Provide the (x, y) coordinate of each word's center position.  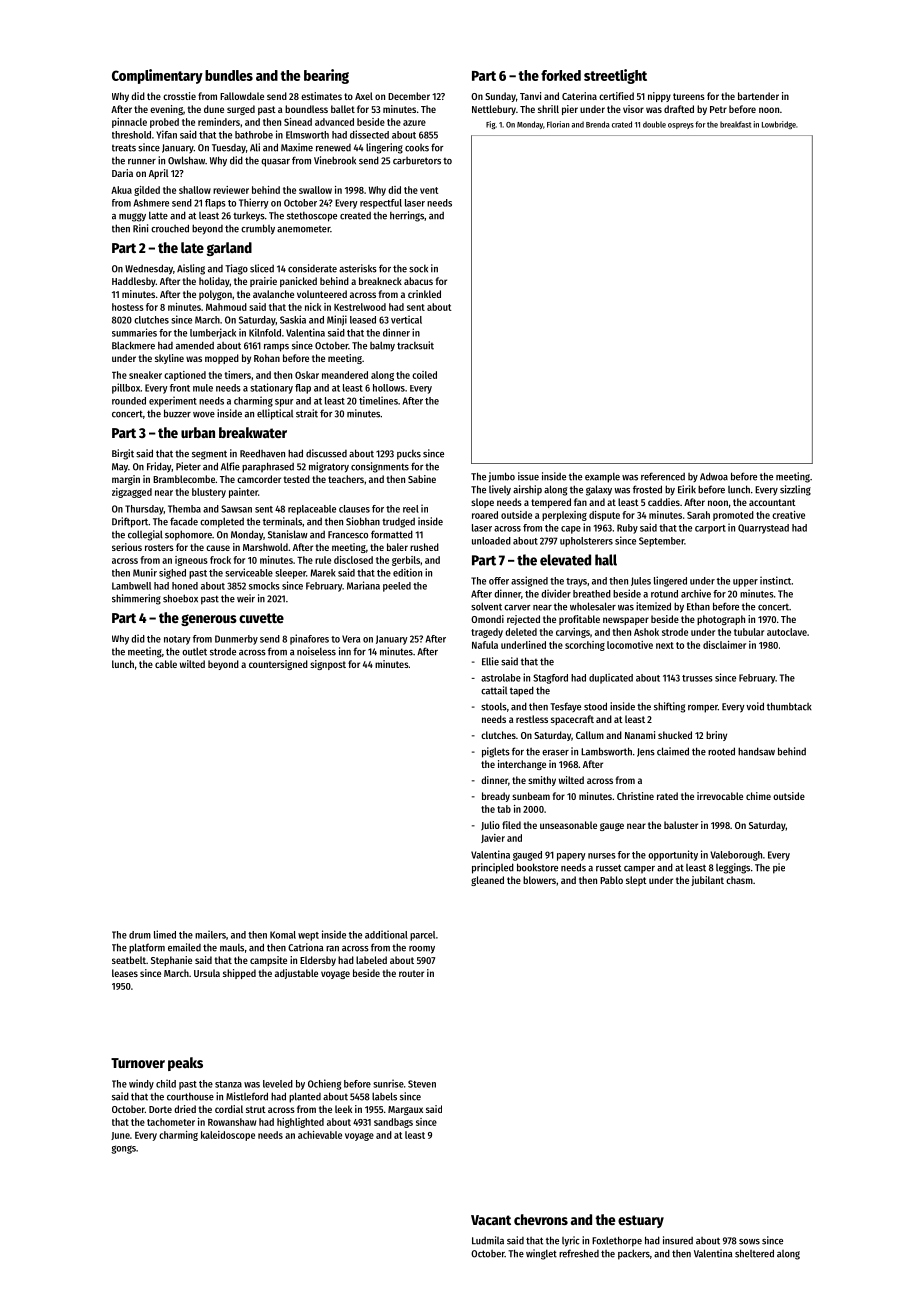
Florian (558, 124)
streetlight (615, 76)
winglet (541, 1254)
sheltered (754, 1253)
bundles (229, 75)
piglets (496, 752)
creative (788, 515)
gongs (123, 1149)
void (755, 706)
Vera (351, 639)
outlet (194, 651)
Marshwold (265, 547)
